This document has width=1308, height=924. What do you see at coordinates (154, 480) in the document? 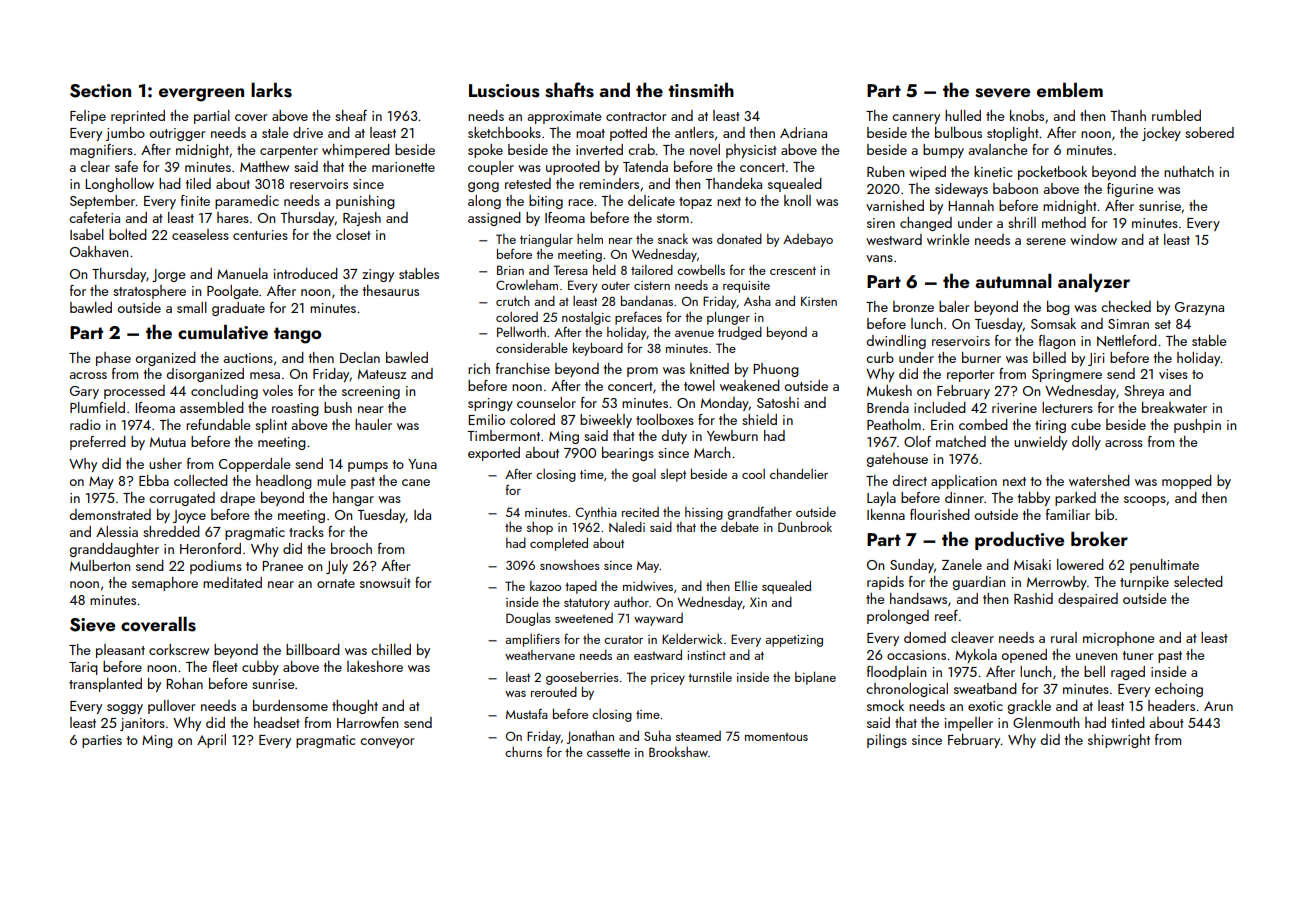
I see `Ebba` at bounding box center [154, 480].
